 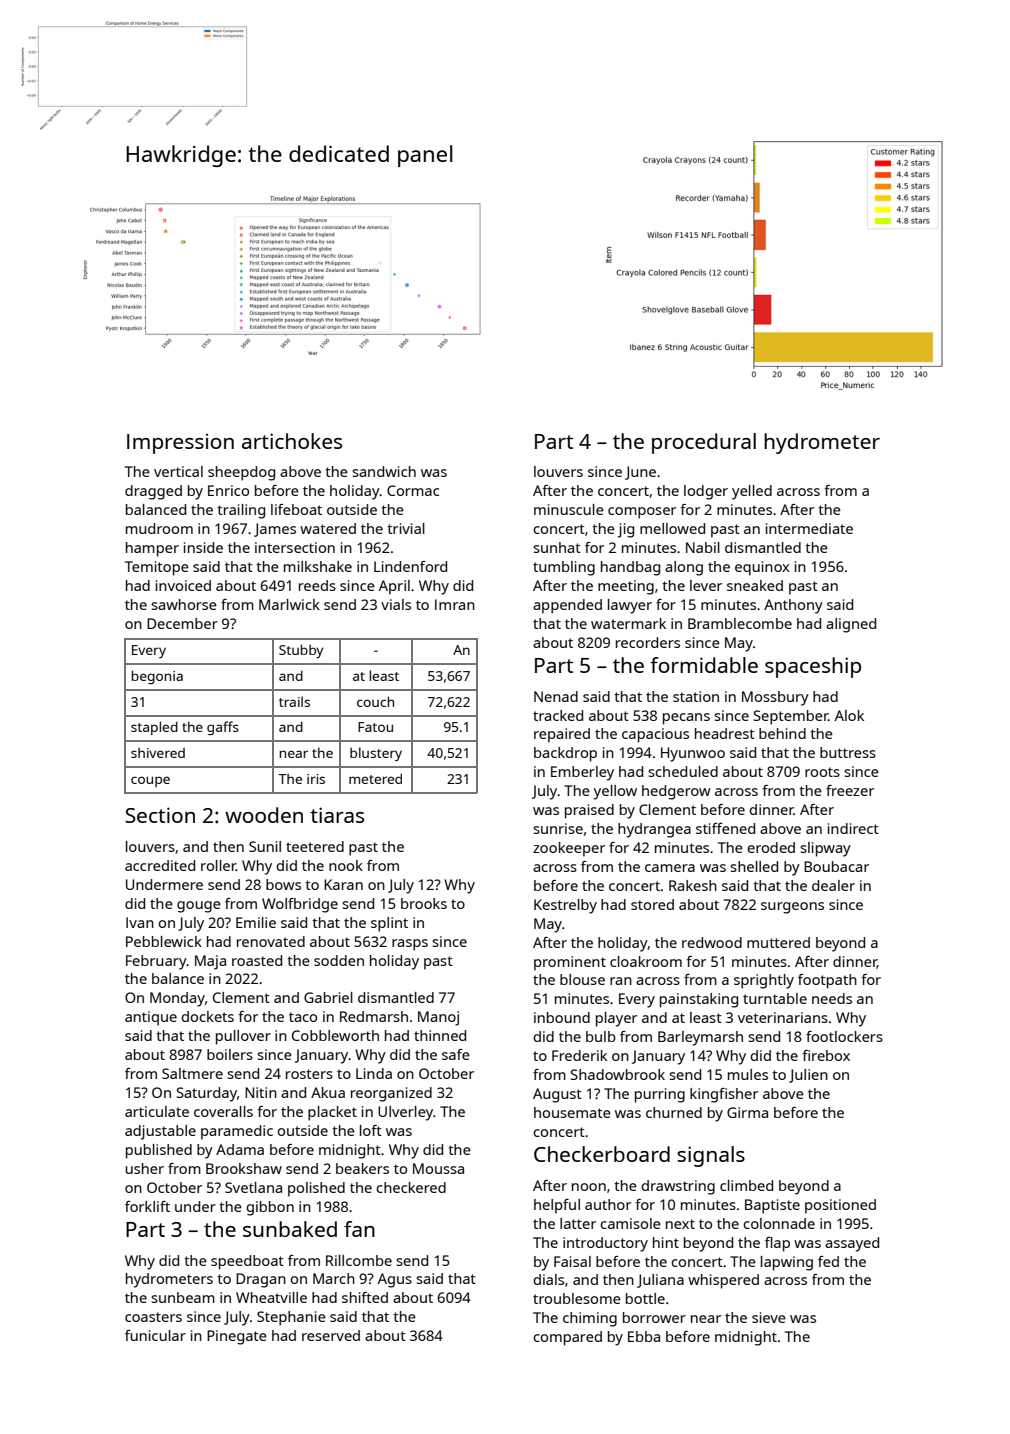 I want to click on sheepdog, so click(x=241, y=473).
